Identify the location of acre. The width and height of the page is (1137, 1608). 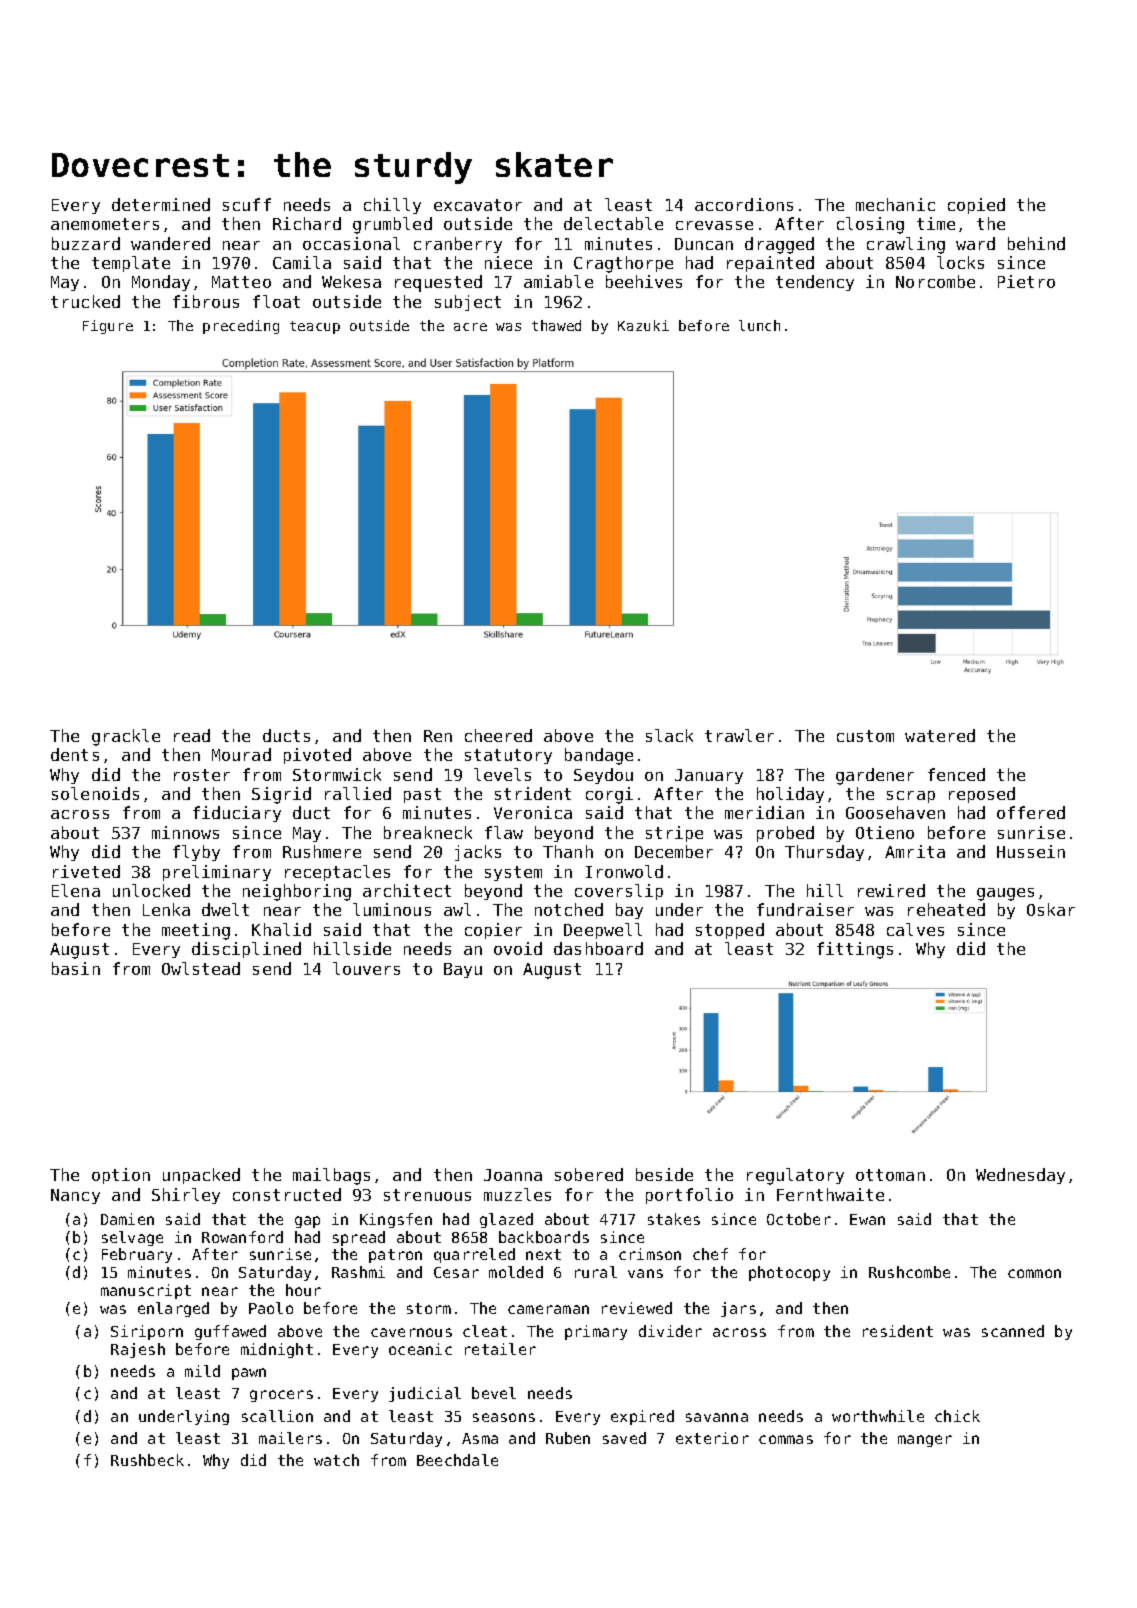
(470, 327).
